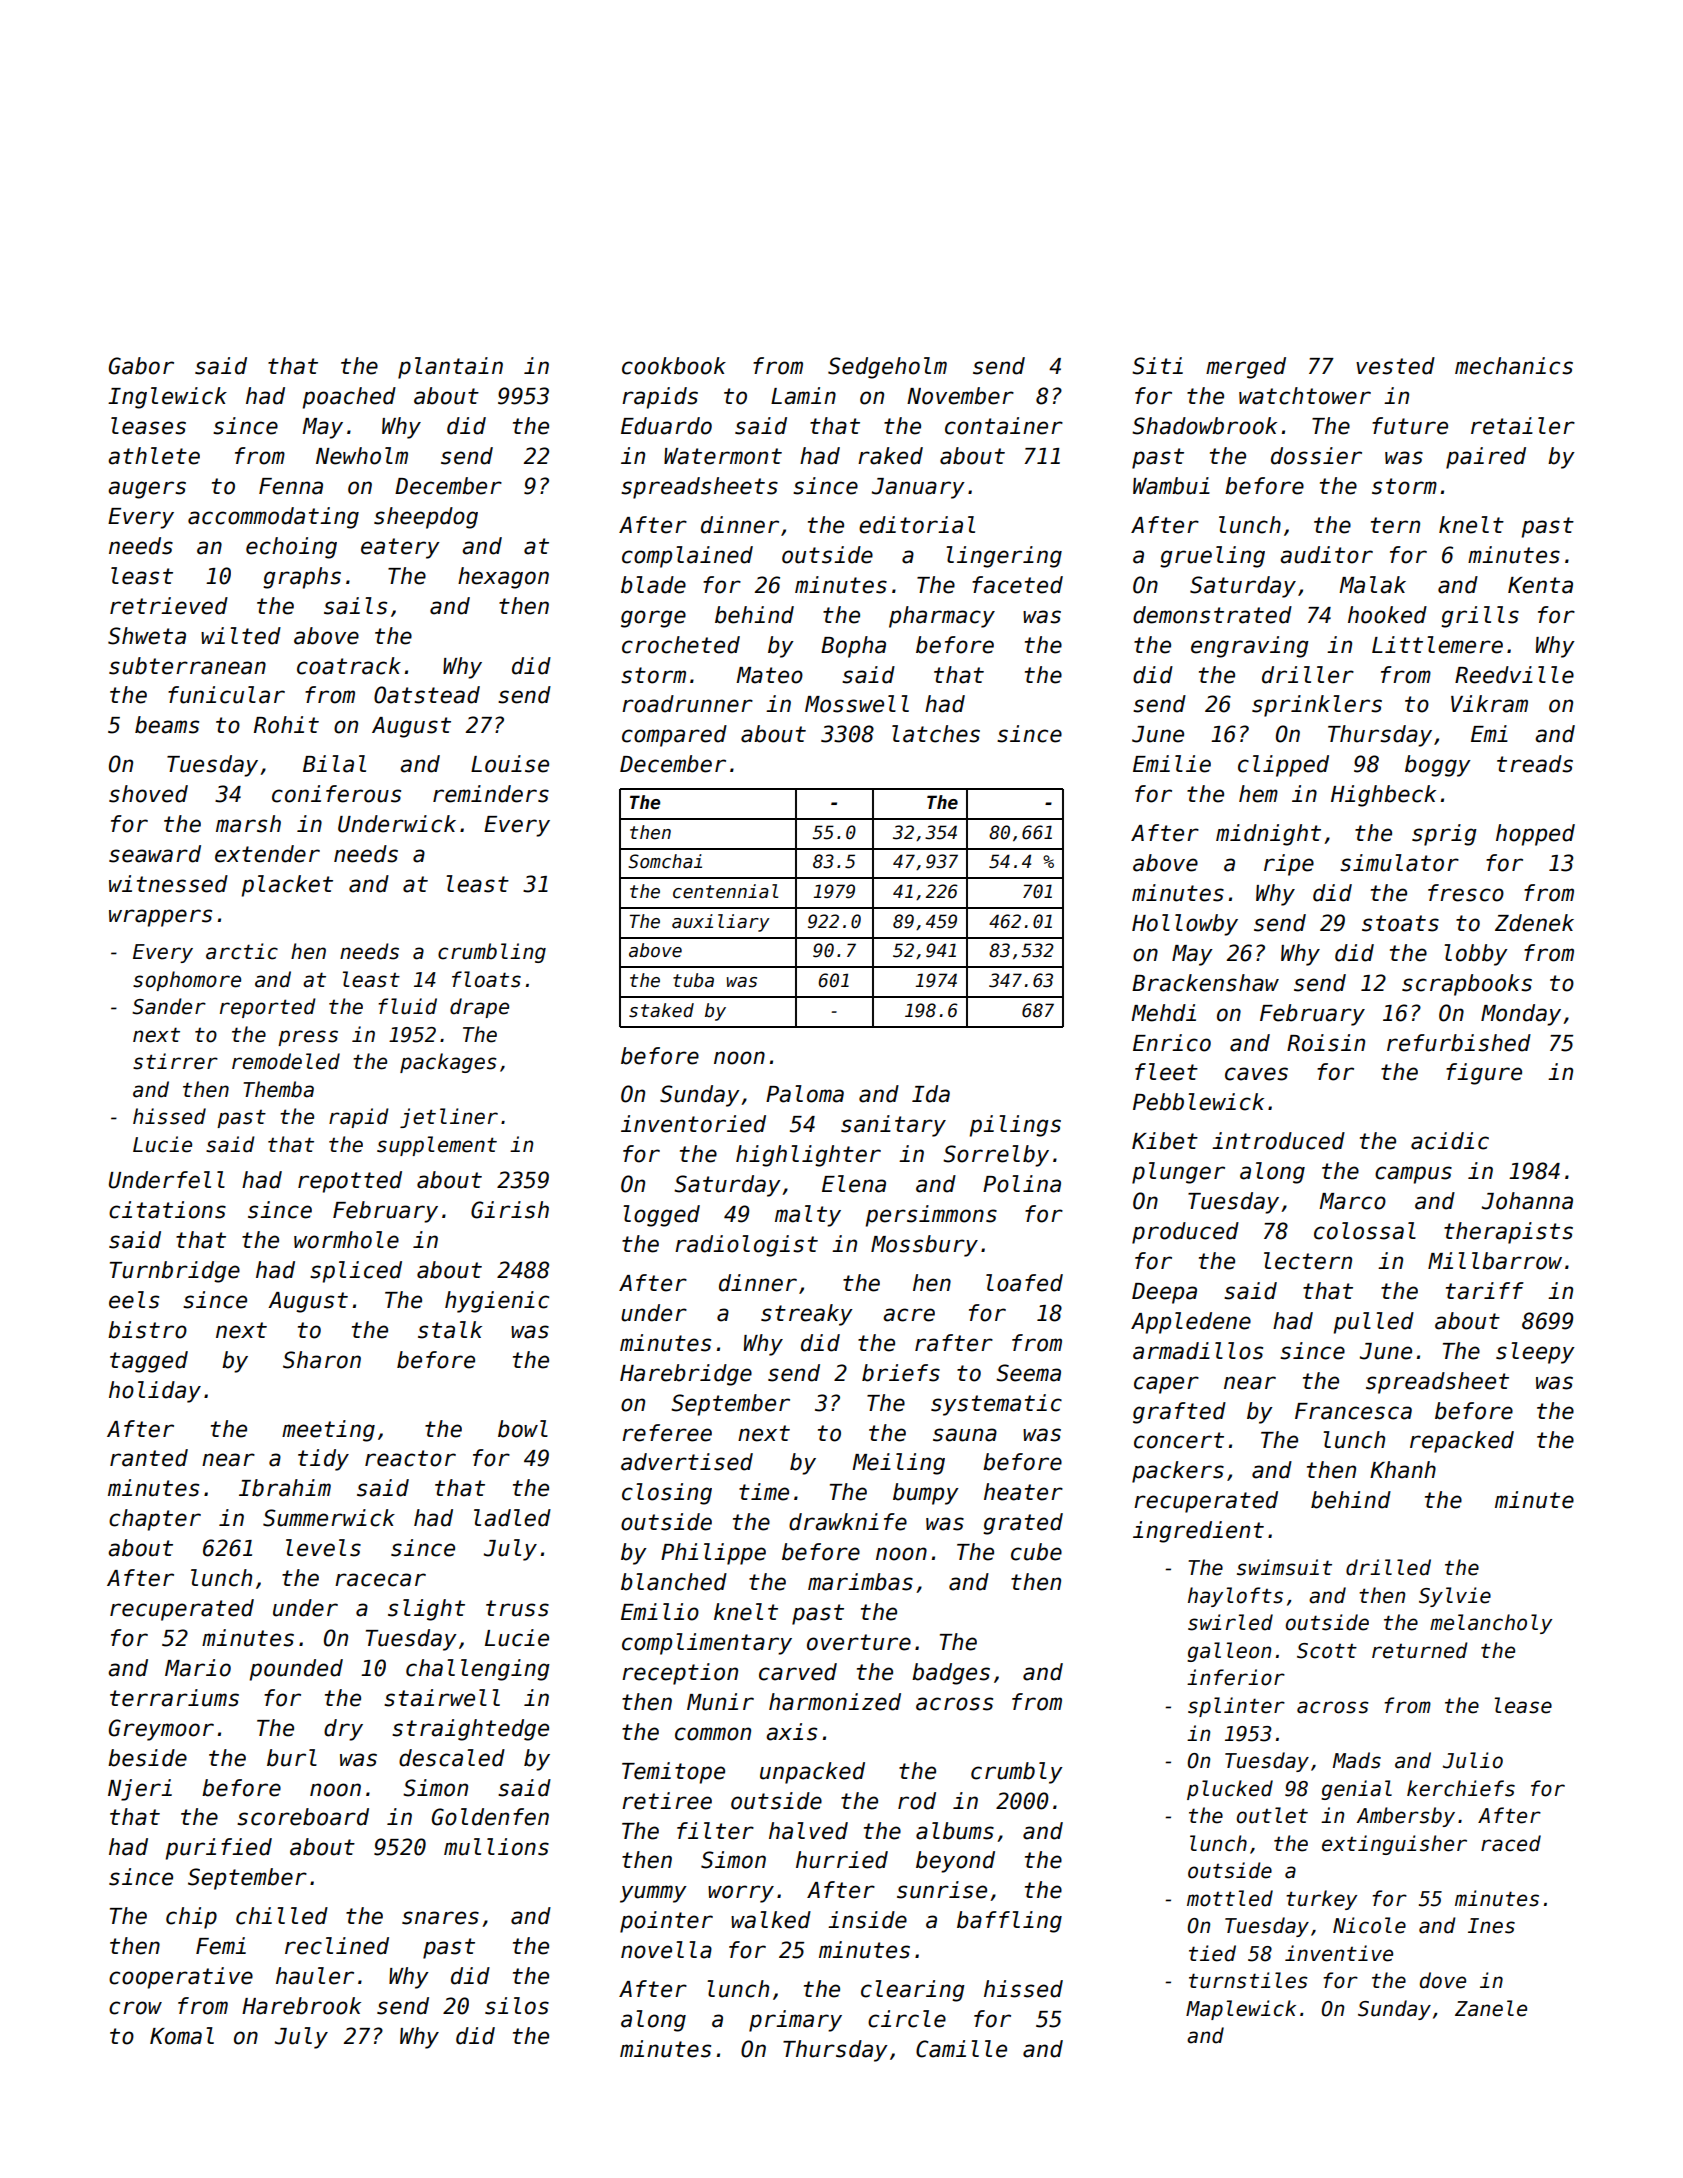 The image size is (1683, 2178). What do you see at coordinates (380, 1580) in the screenshot?
I see `racecar` at bounding box center [380, 1580].
